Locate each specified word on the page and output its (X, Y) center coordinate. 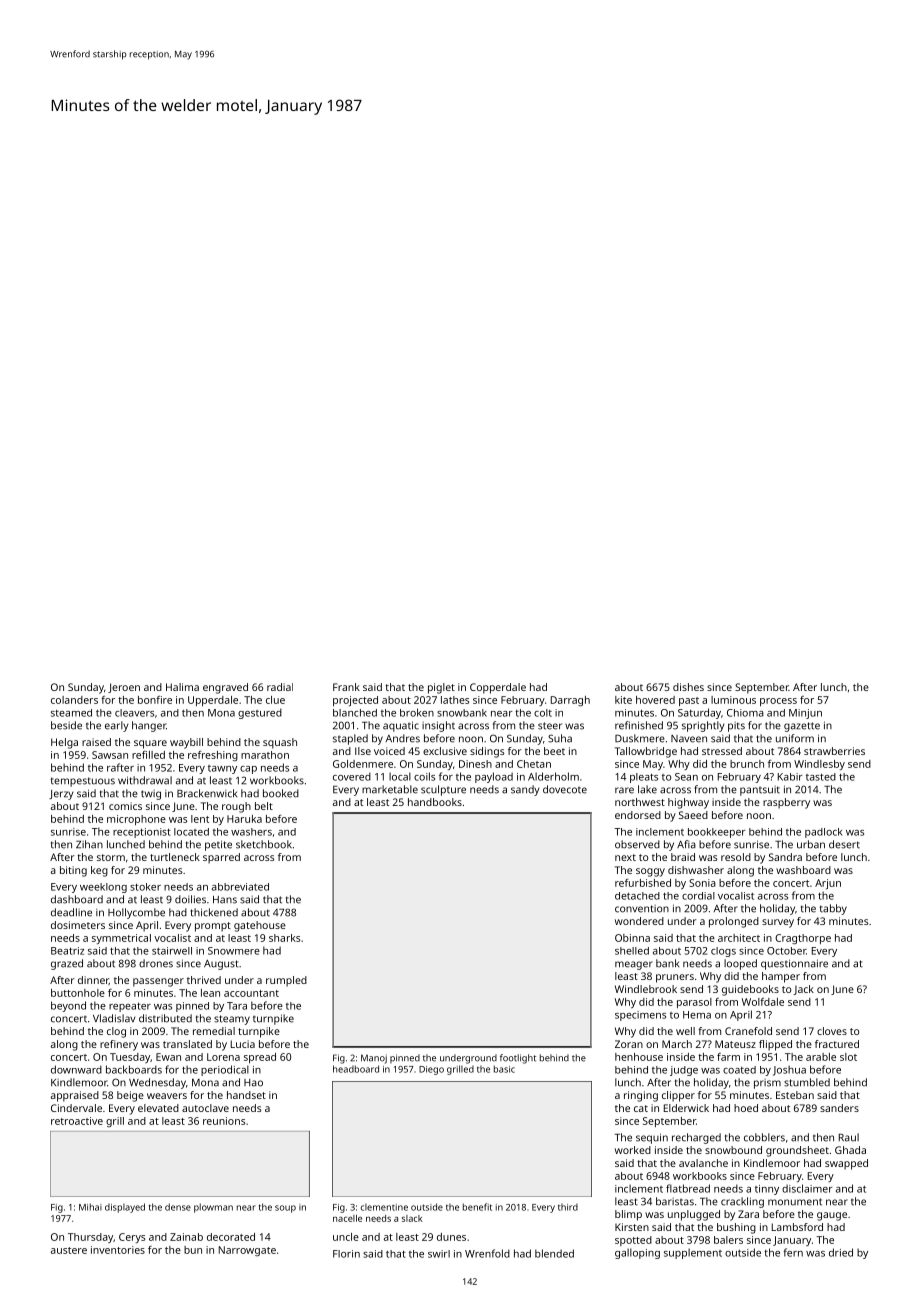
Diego (431, 1070)
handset (246, 1095)
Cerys (132, 1238)
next (625, 857)
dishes (688, 687)
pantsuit (760, 791)
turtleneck (175, 857)
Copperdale (498, 688)
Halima (182, 687)
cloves (832, 1031)
